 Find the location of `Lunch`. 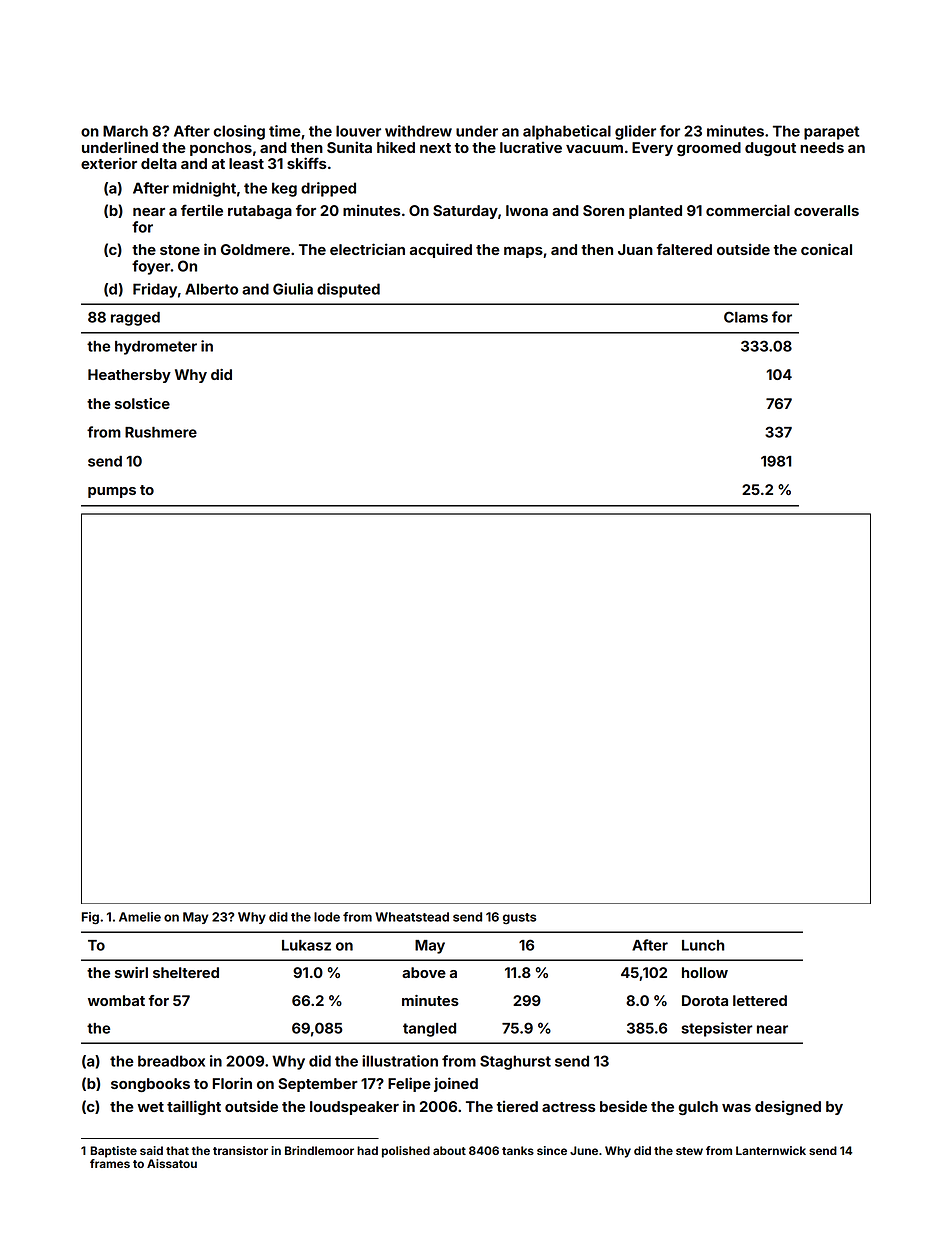

Lunch is located at coordinates (703, 945).
